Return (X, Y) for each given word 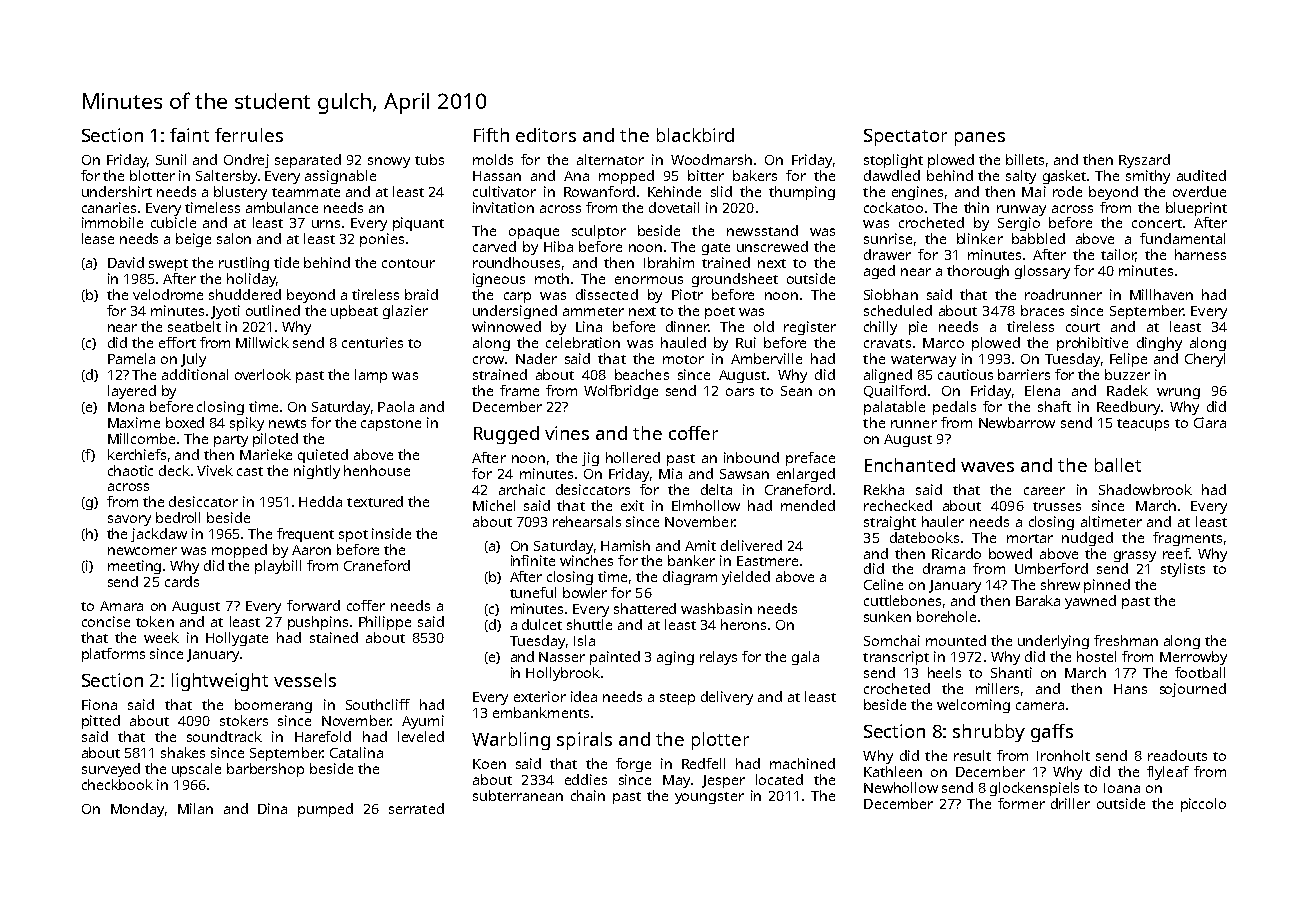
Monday (137, 810)
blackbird (695, 135)
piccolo (1203, 805)
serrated (416, 808)
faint (189, 135)
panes (980, 139)
